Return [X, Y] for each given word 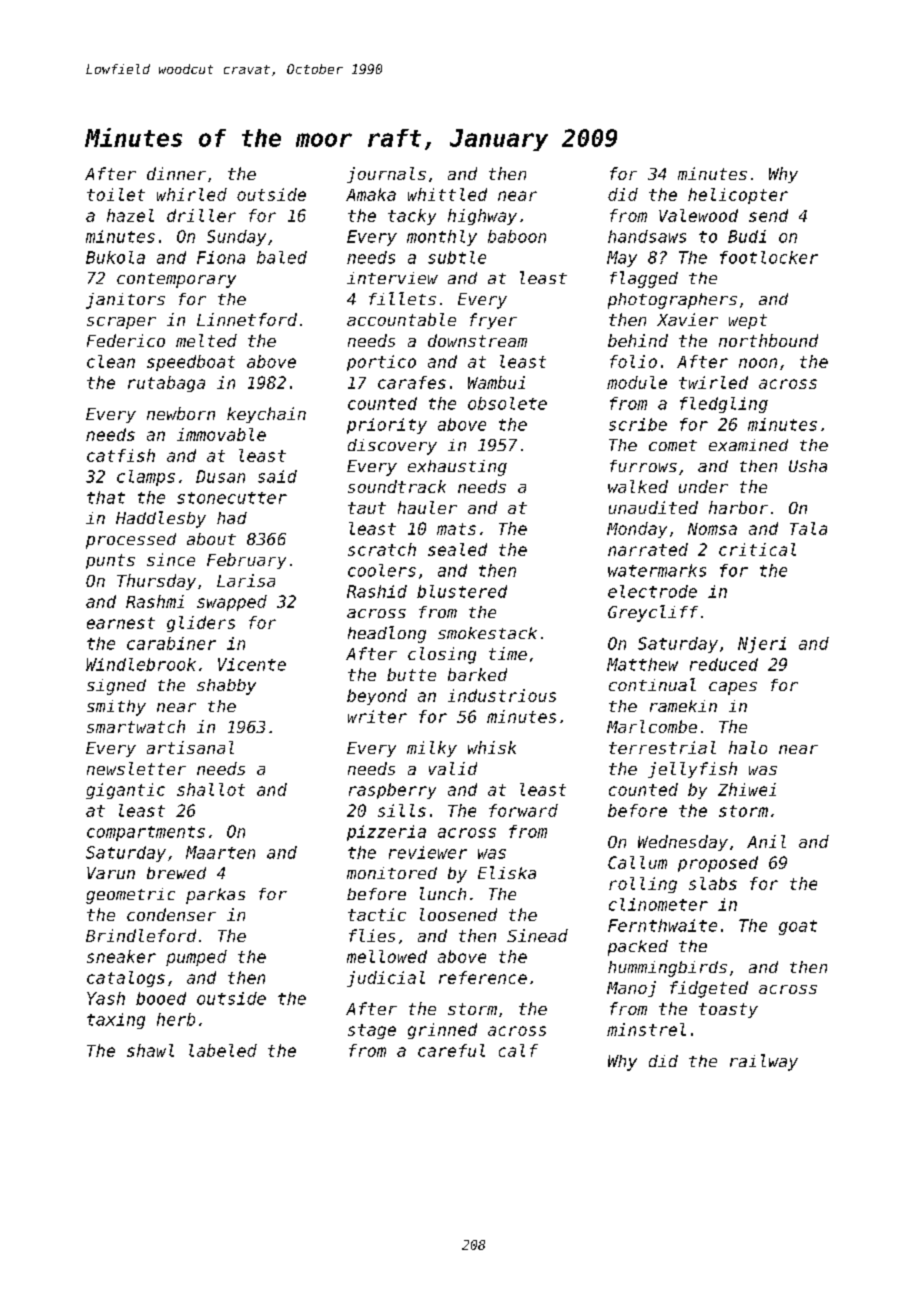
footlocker [769, 257]
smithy [116, 708]
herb [176, 1019]
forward [523, 810]
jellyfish [692, 770]
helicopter [738, 196]
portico [381, 363]
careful [451, 1050]
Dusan [220, 476]
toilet [116, 194]
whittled [447, 194]
